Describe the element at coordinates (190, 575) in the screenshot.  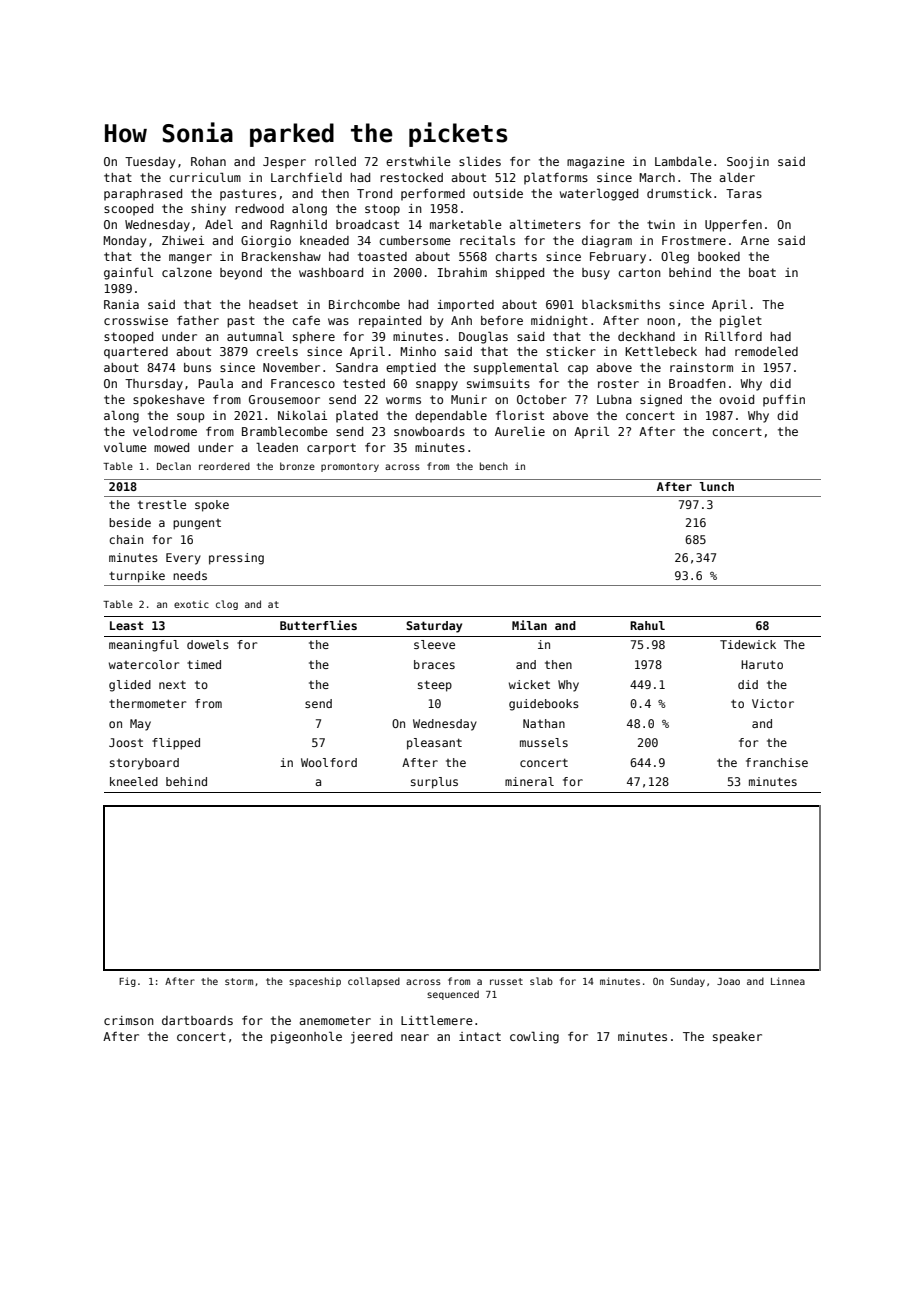
I see `needs` at that location.
